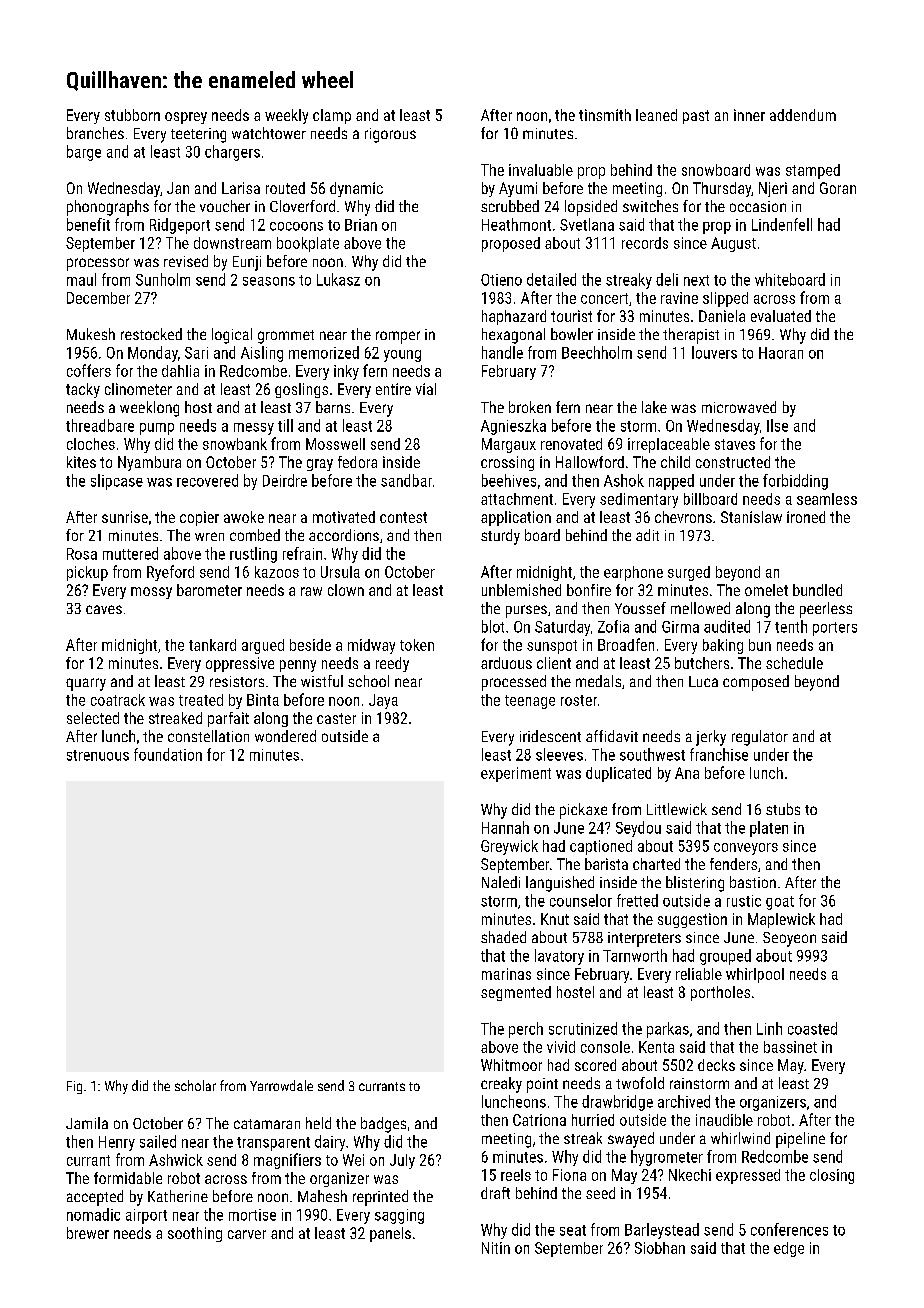  What do you see at coordinates (247, 1234) in the screenshot?
I see `carver` at bounding box center [247, 1234].
